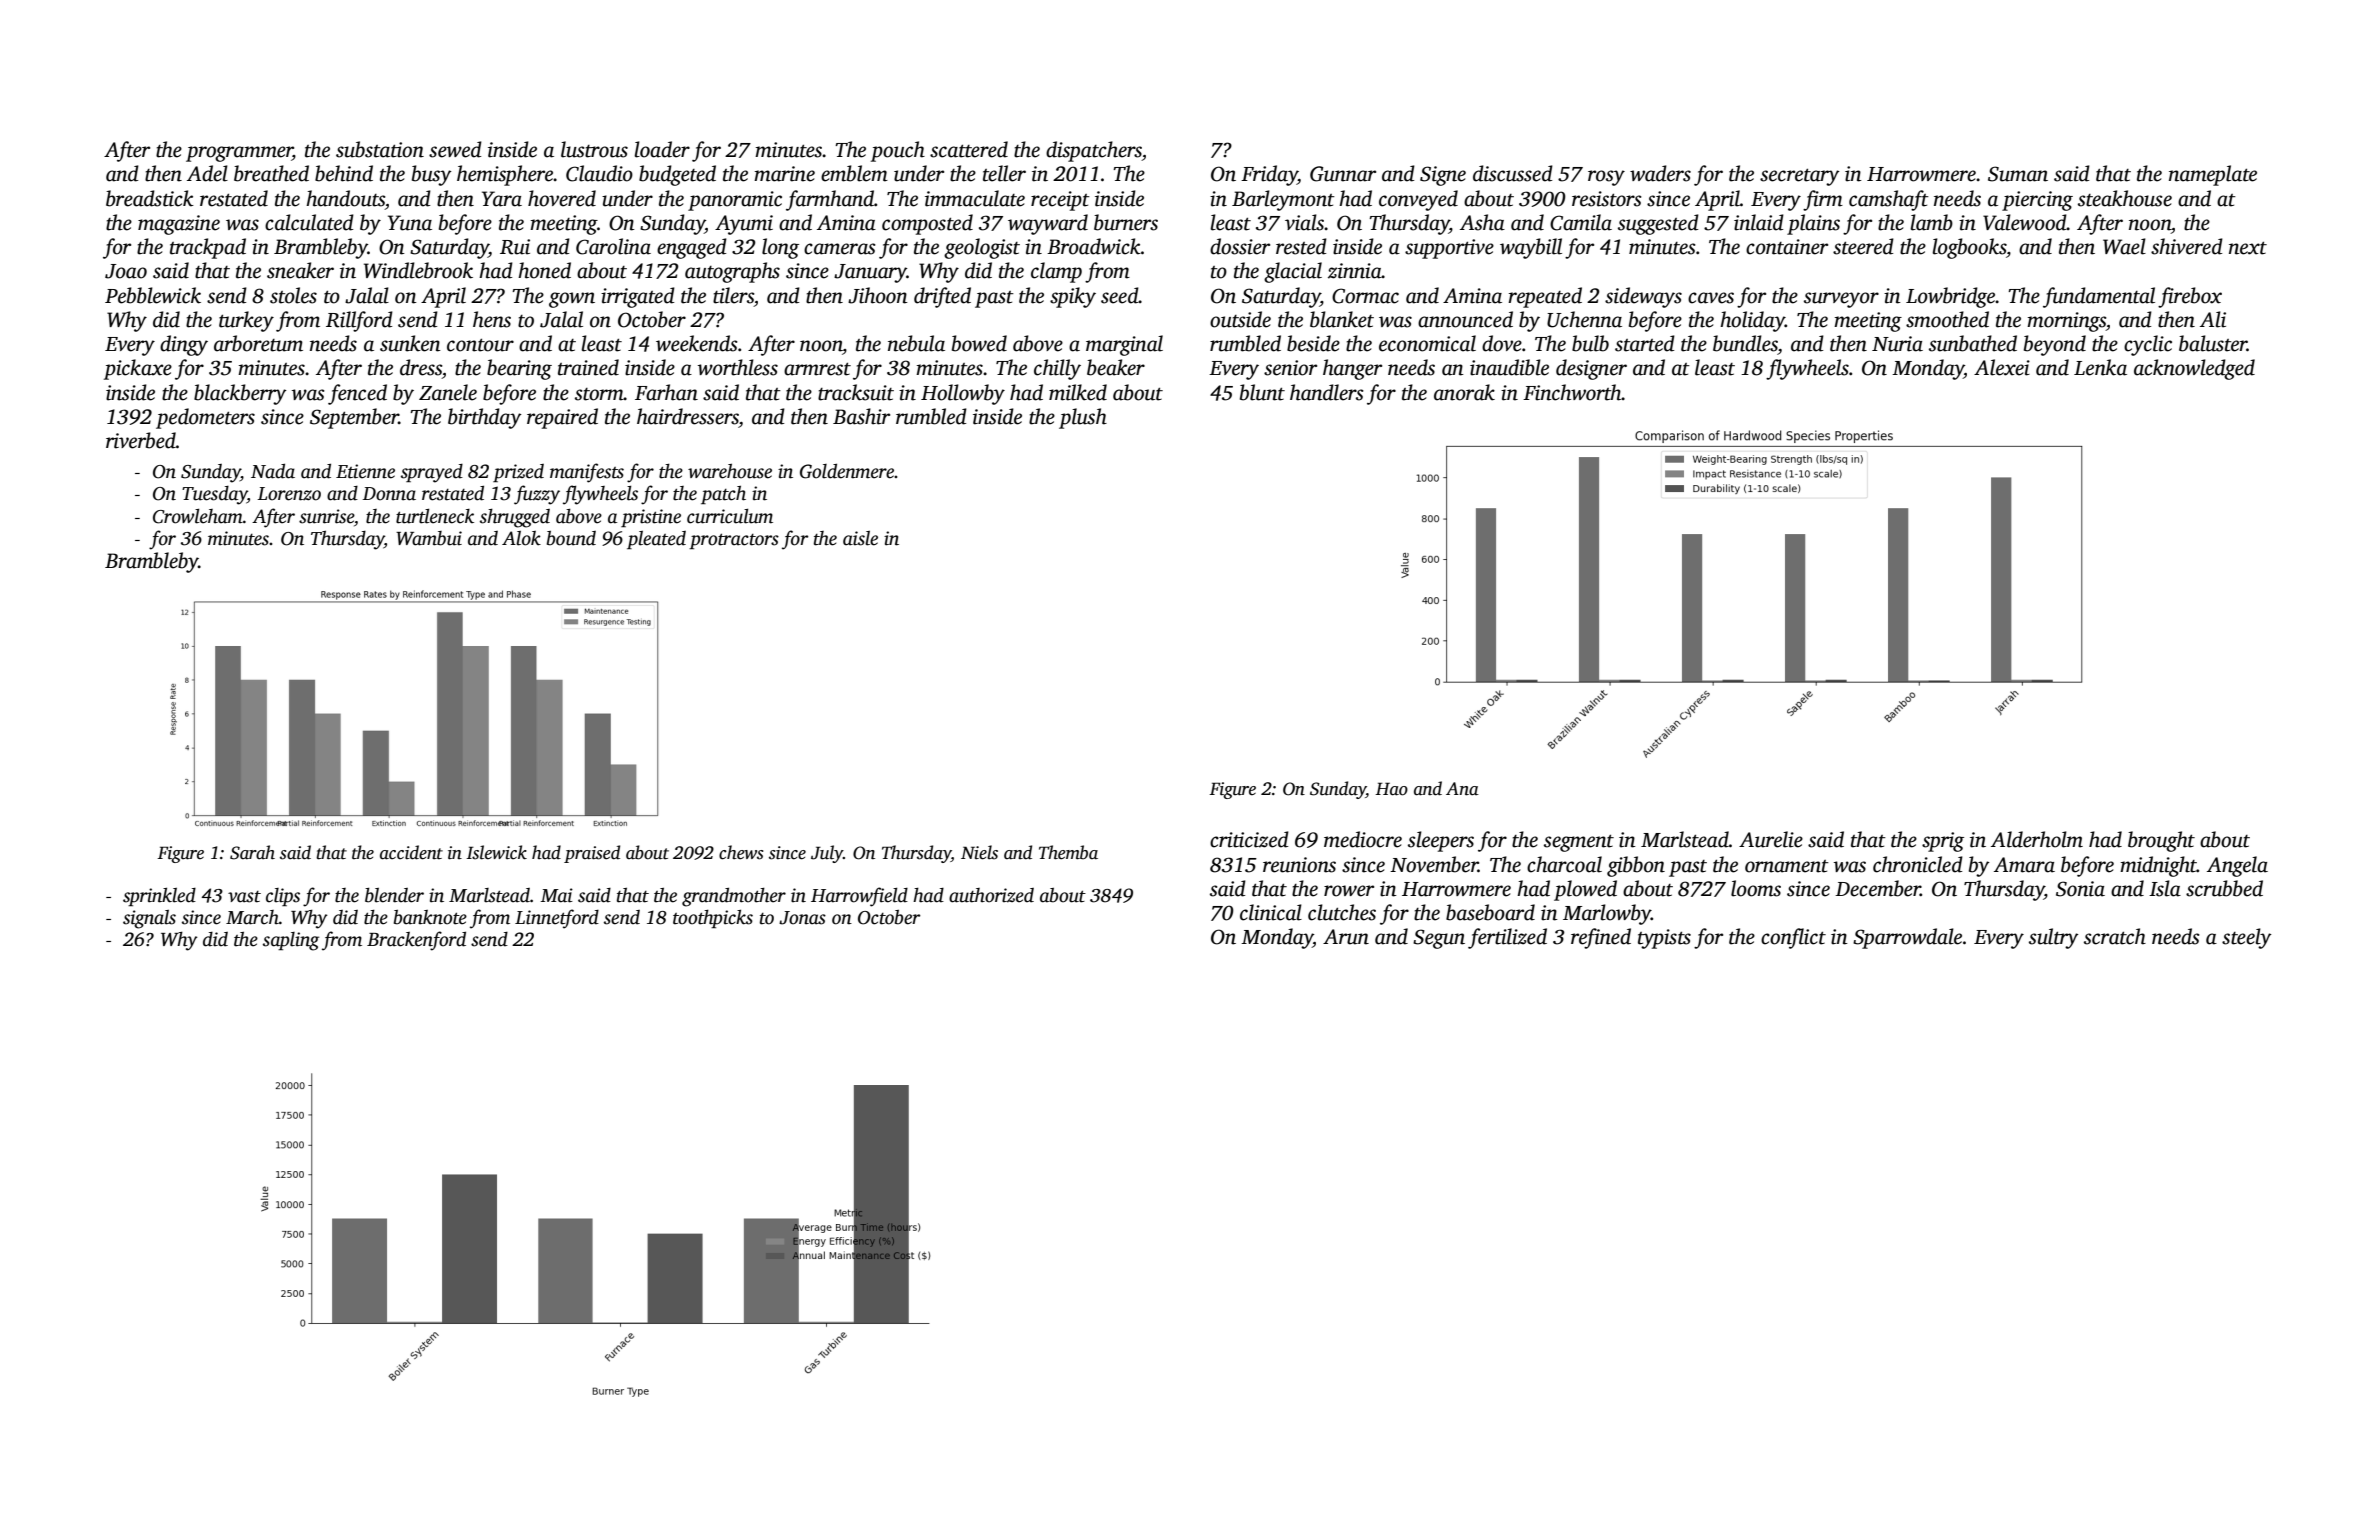  I want to click on sewed, so click(455, 149).
